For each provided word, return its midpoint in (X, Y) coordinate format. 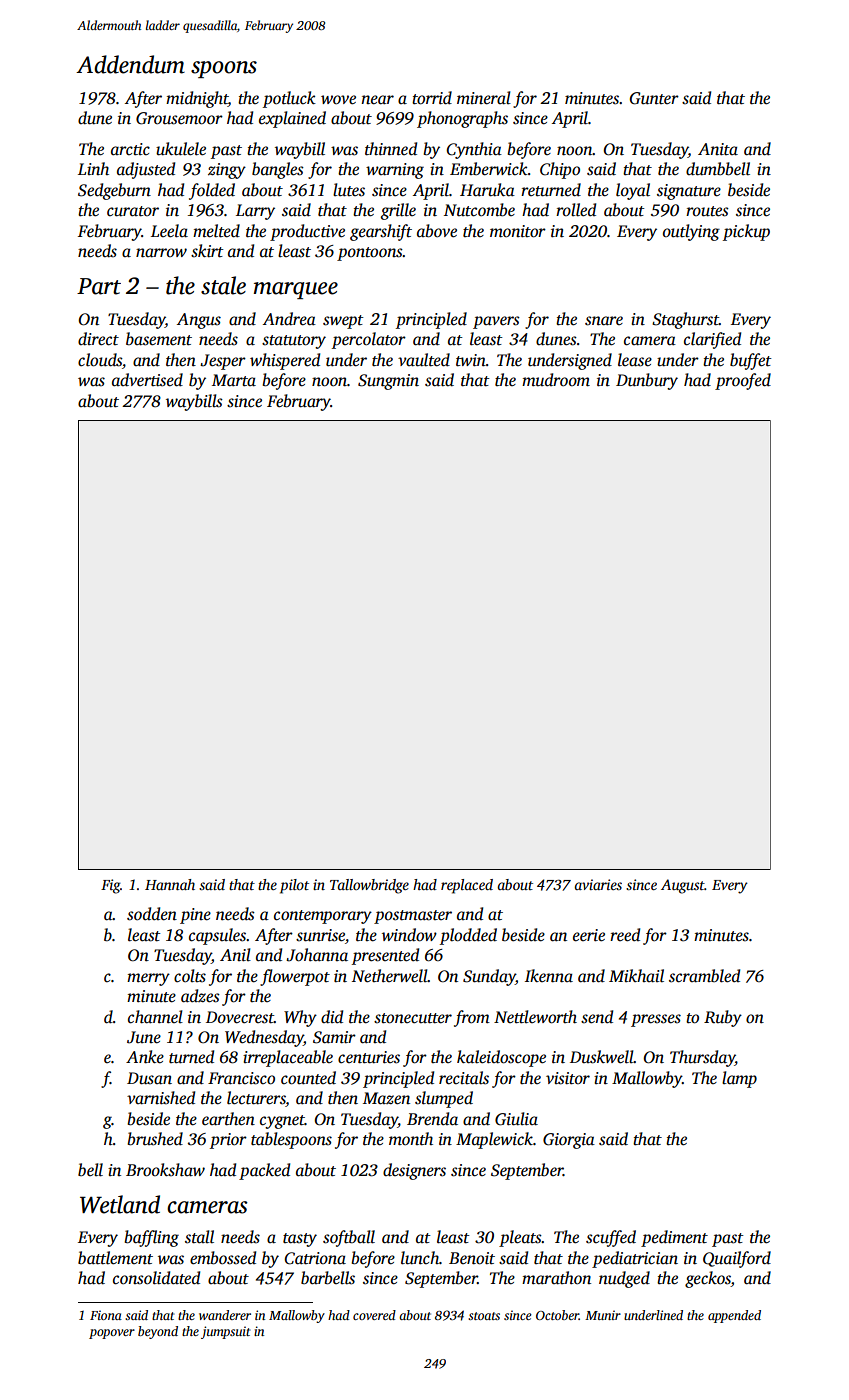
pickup (746, 232)
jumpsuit (225, 1332)
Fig (110, 886)
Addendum (130, 64)
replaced (467, 886)
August (683, 886)
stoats (484, 1316)
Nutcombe (479, 210)
